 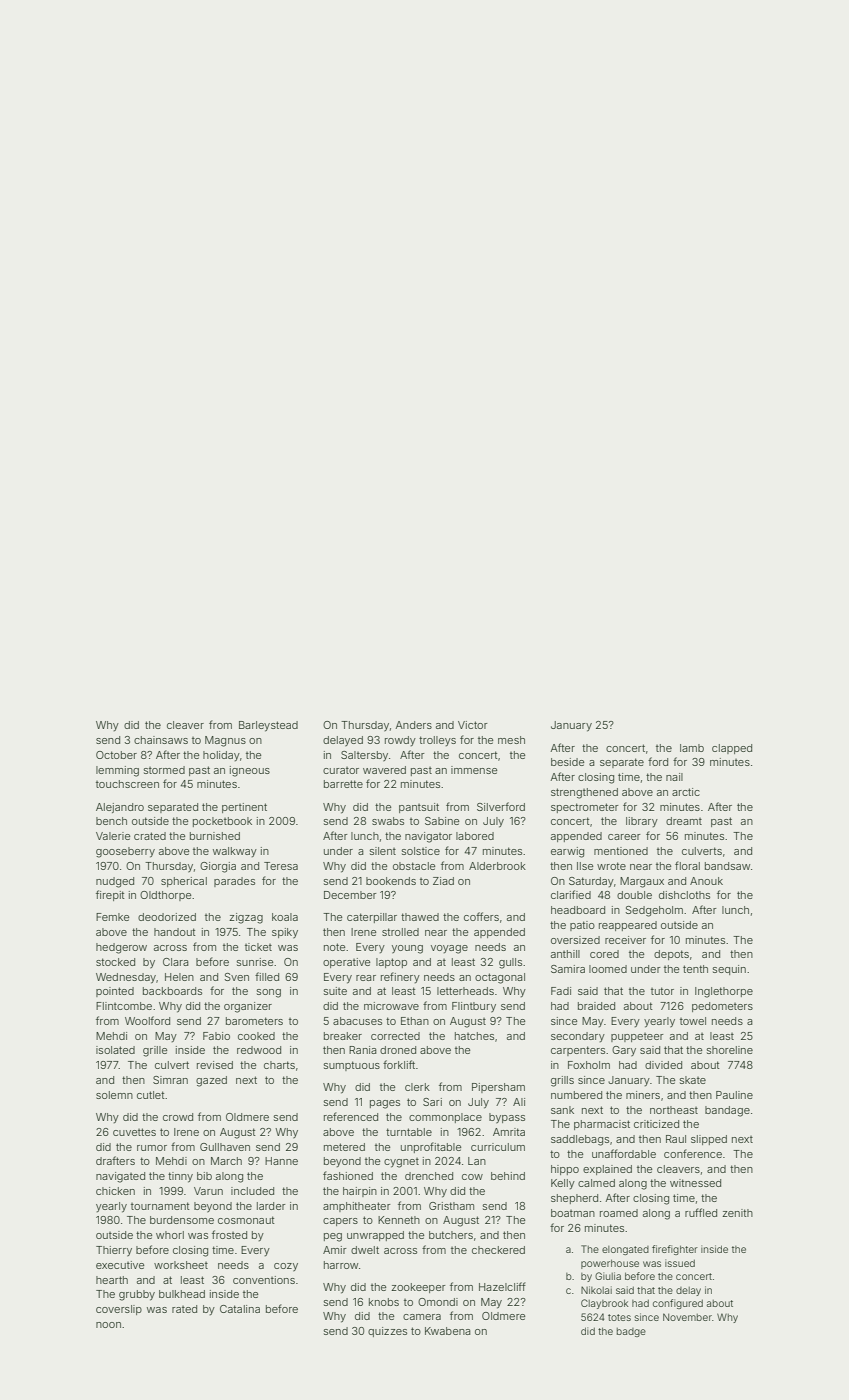 I want to click on Barleystead, so click(x=268, y=726).
